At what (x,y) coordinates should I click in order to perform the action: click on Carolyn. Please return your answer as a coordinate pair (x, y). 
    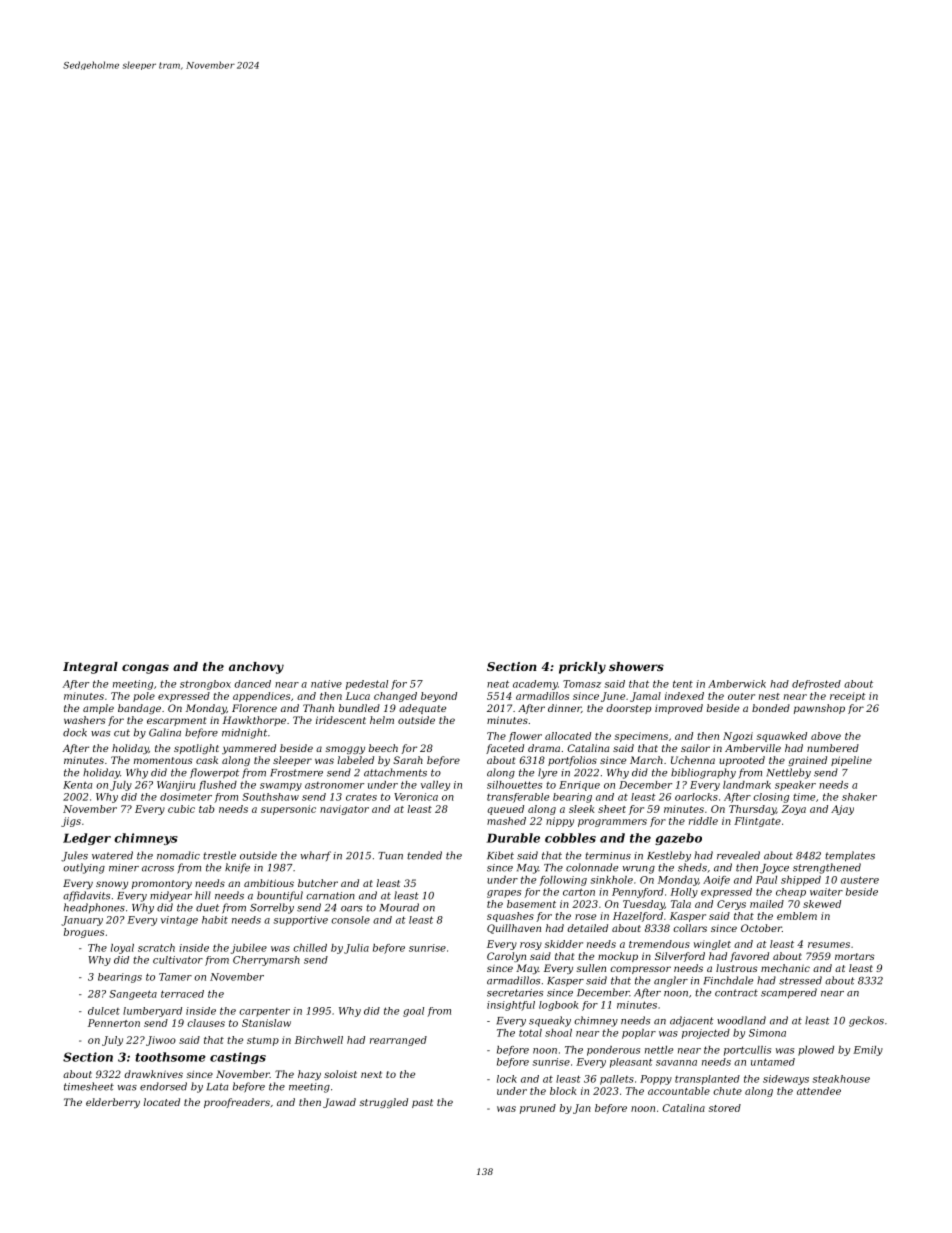
    Looking at the image, I should click on (506, 957).
